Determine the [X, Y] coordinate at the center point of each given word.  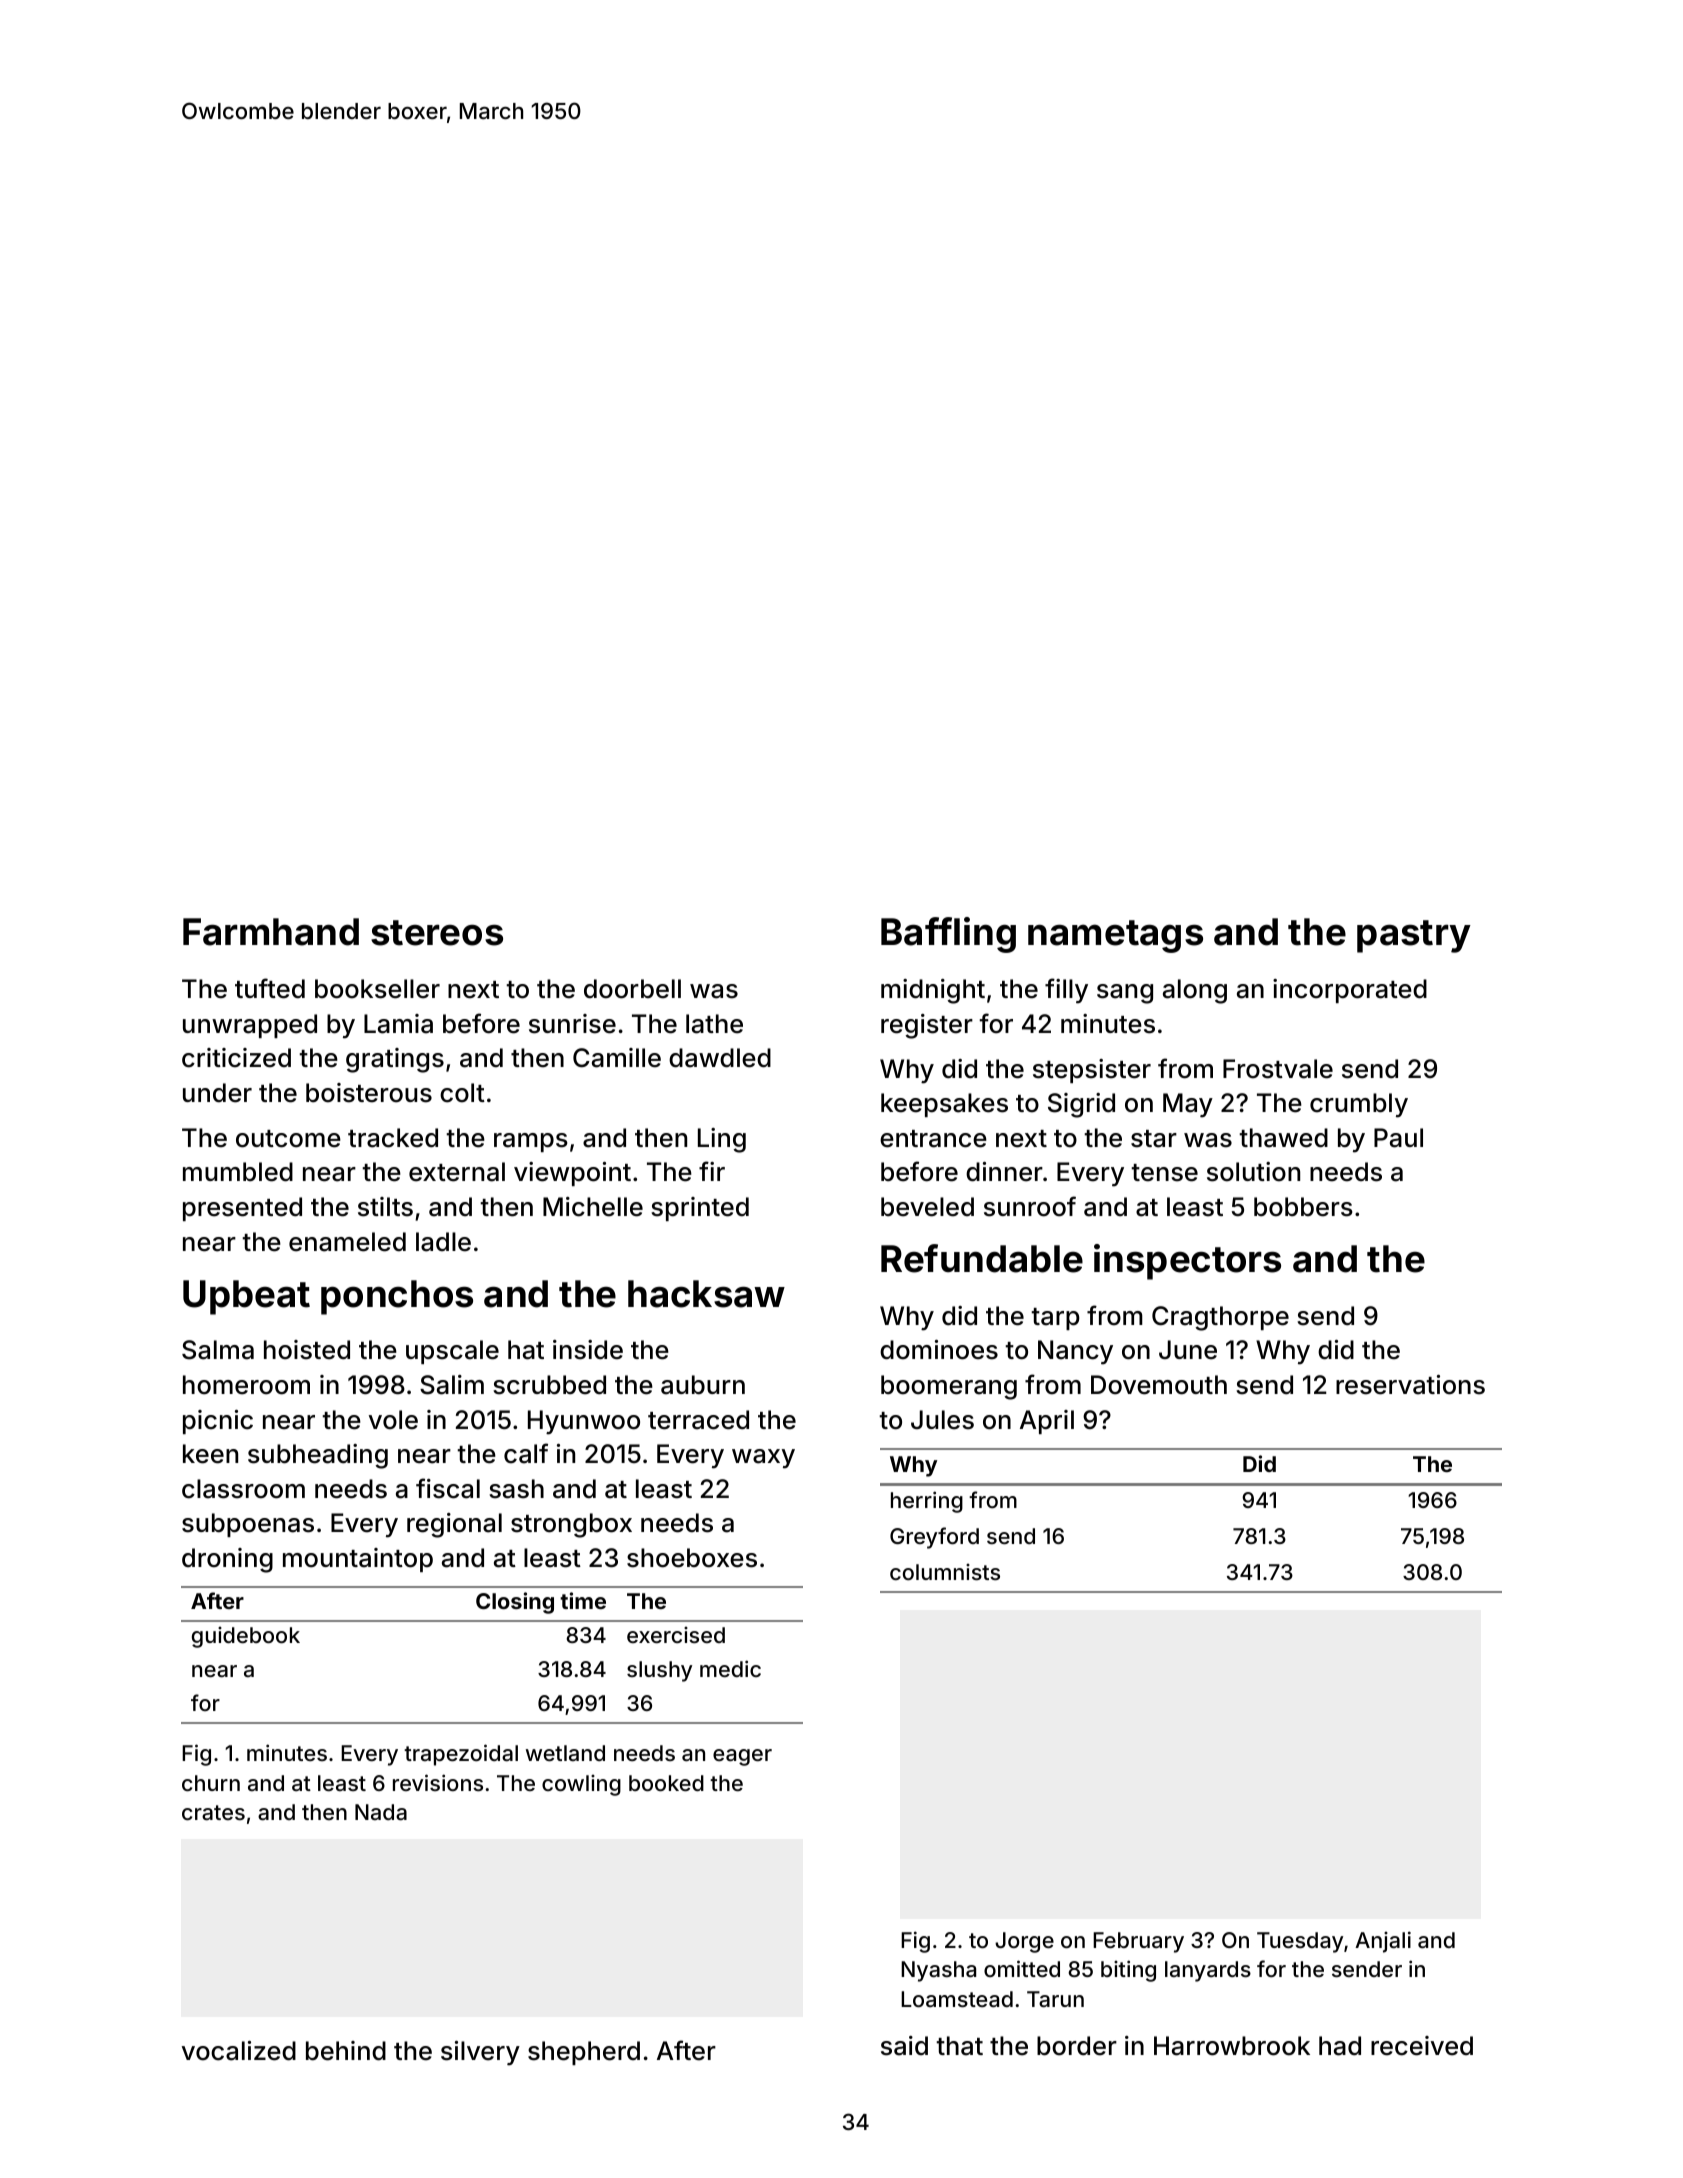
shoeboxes [692, 1558]
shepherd [584, 2053]
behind [346, 2051]
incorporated [1350, 991]
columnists [945, 1572]
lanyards [1208, 1971]
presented [242, 1209]
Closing [515, 1603]
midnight [933, 991]
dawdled [720, 1058]
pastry [1414, 936]
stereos [437, 933]
